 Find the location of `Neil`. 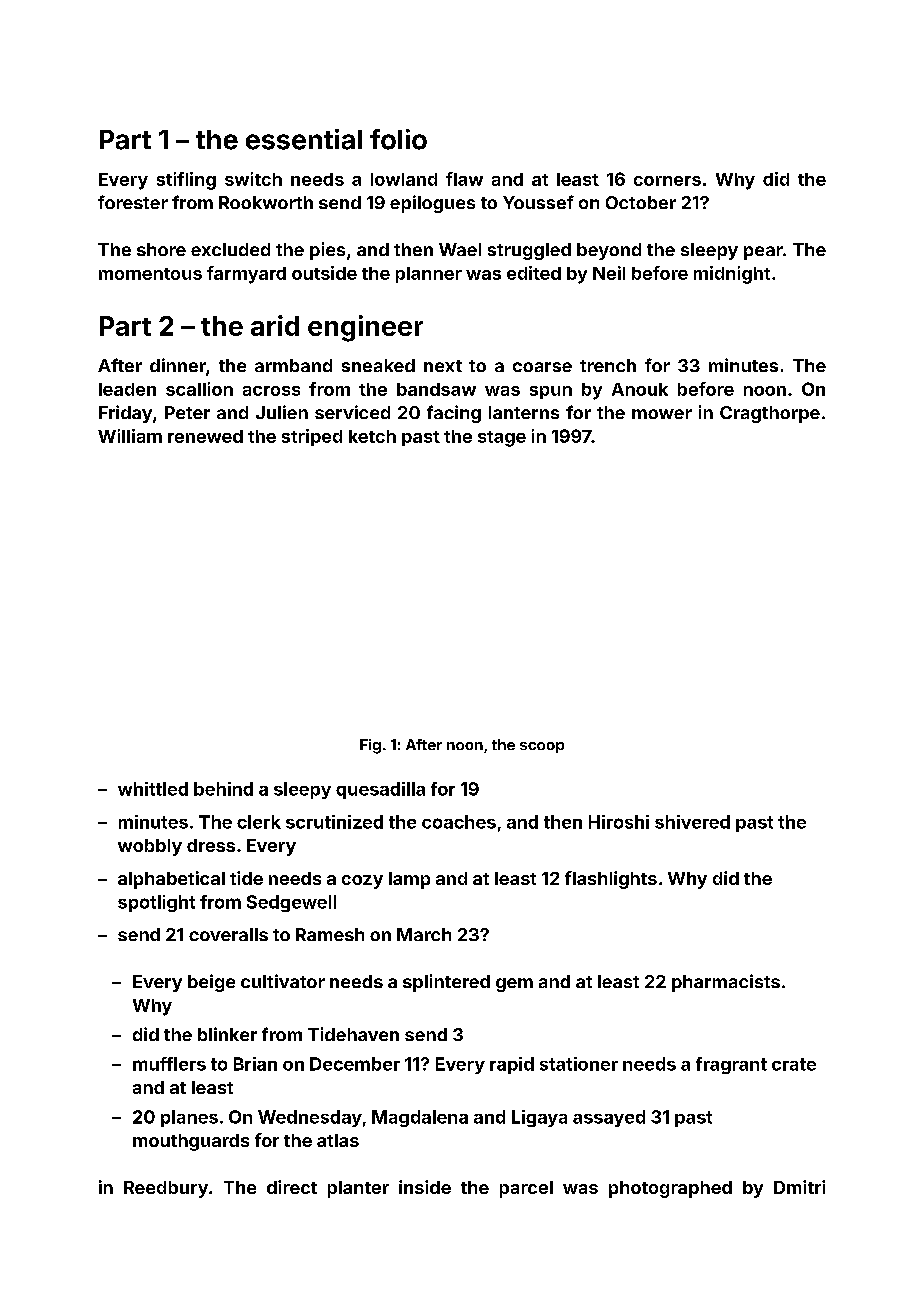

Neil is located at coordinates (609, 273).
